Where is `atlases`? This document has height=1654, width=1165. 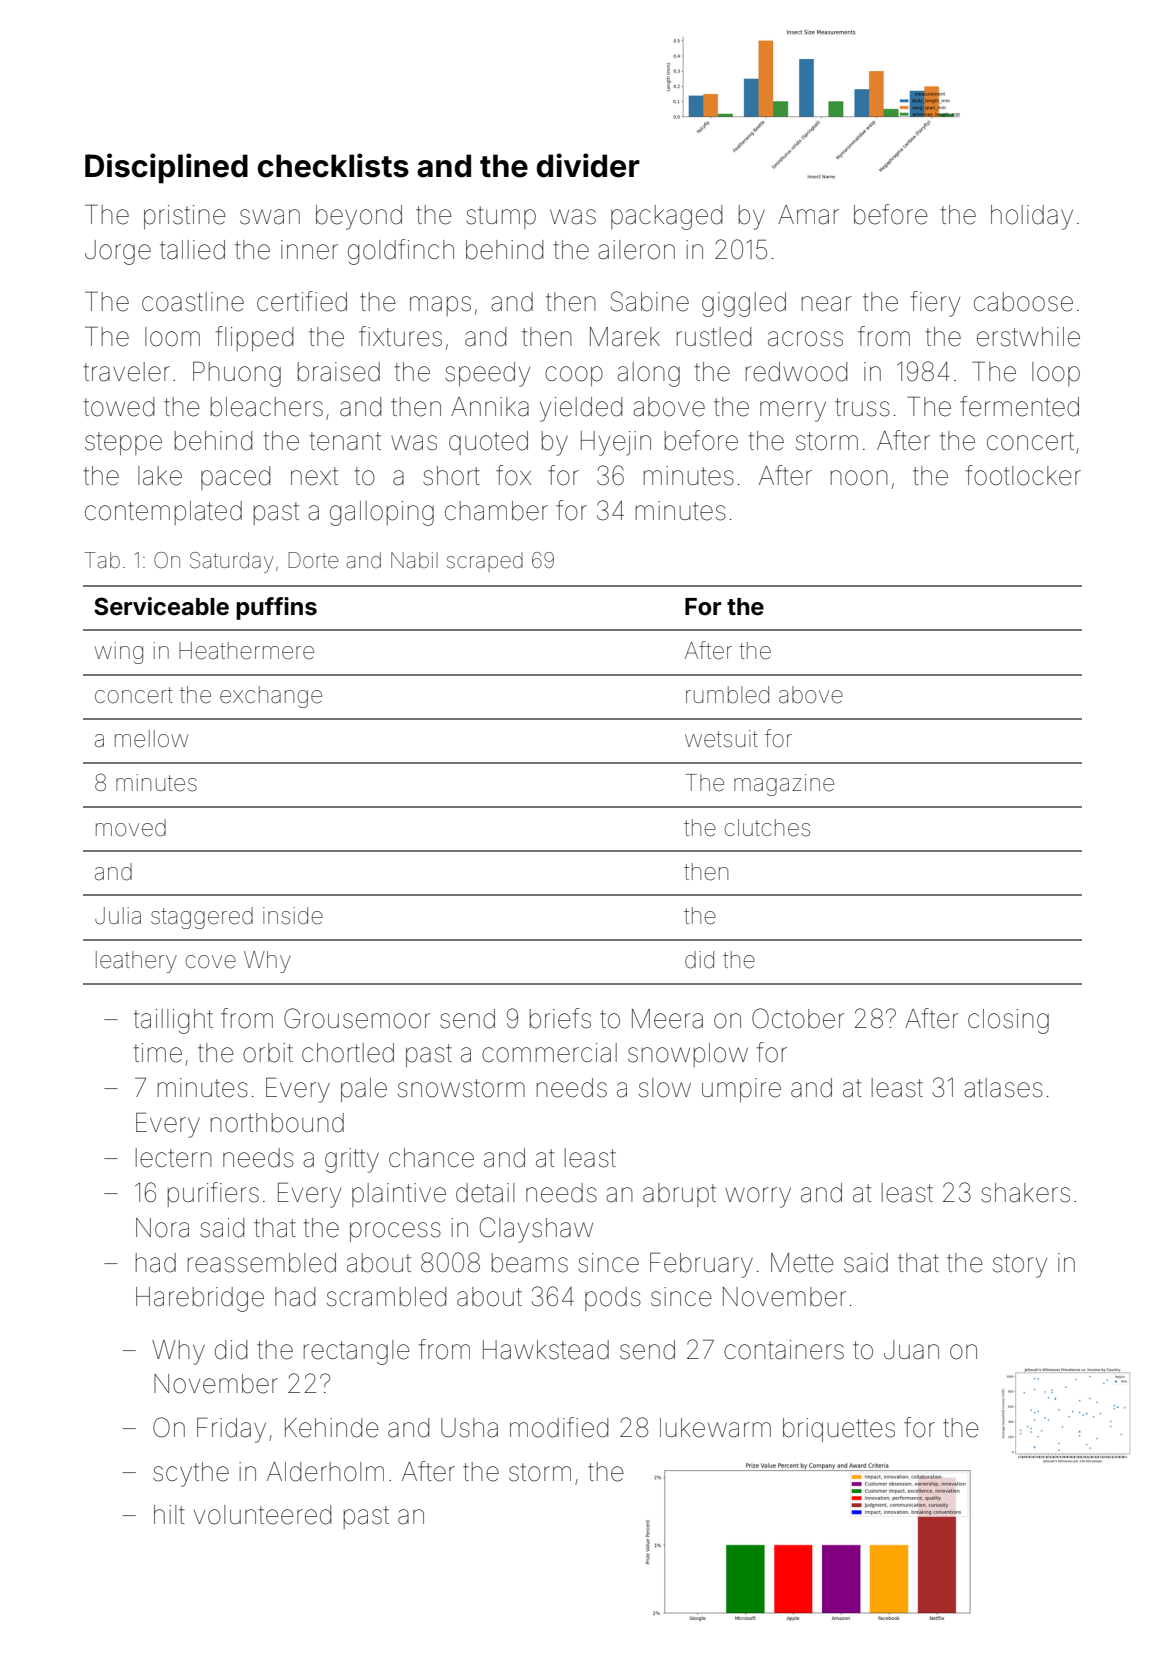
atlases is located at coordinates (1003, 1088).
